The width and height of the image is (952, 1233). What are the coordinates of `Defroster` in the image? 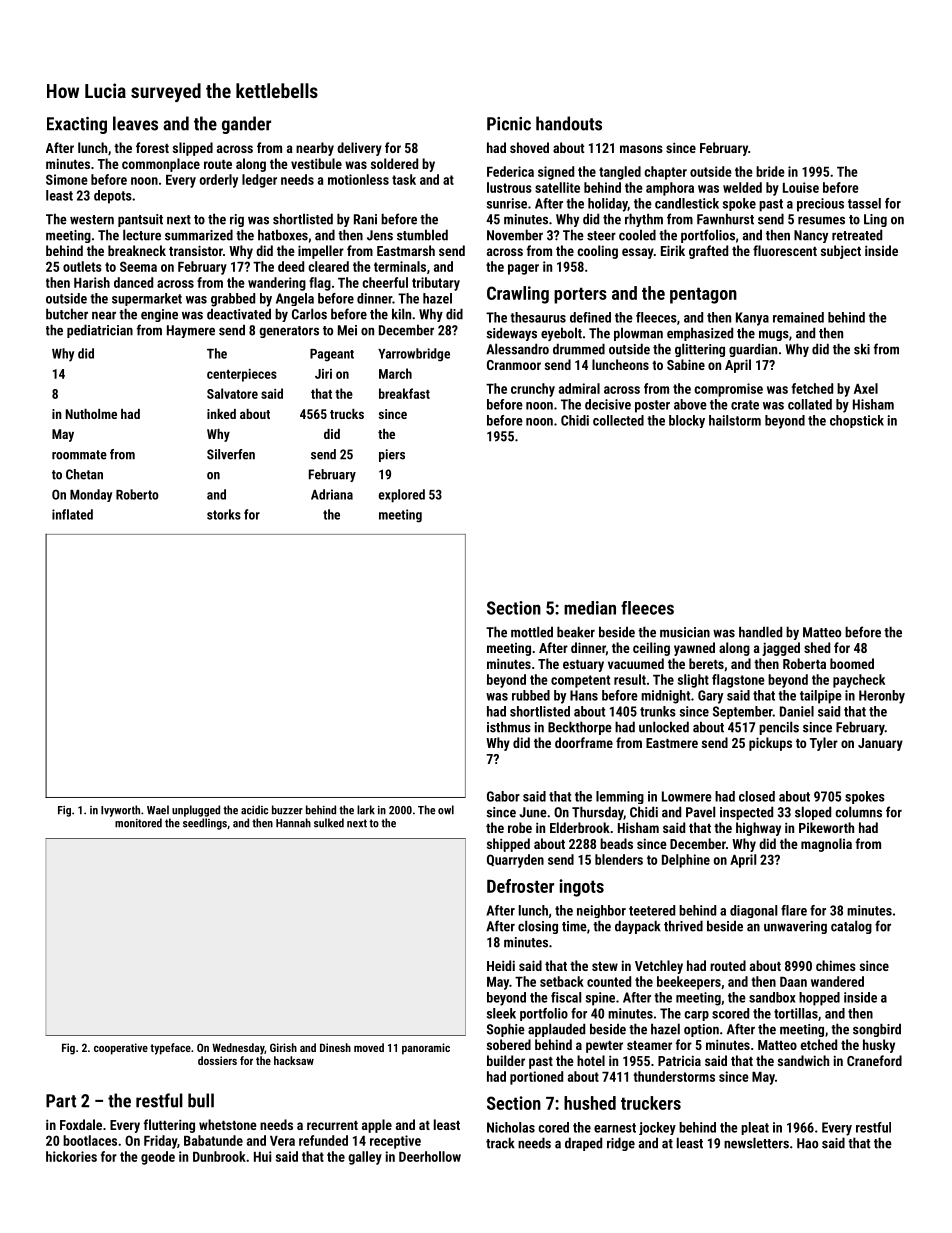 It's located at (520, 886).
